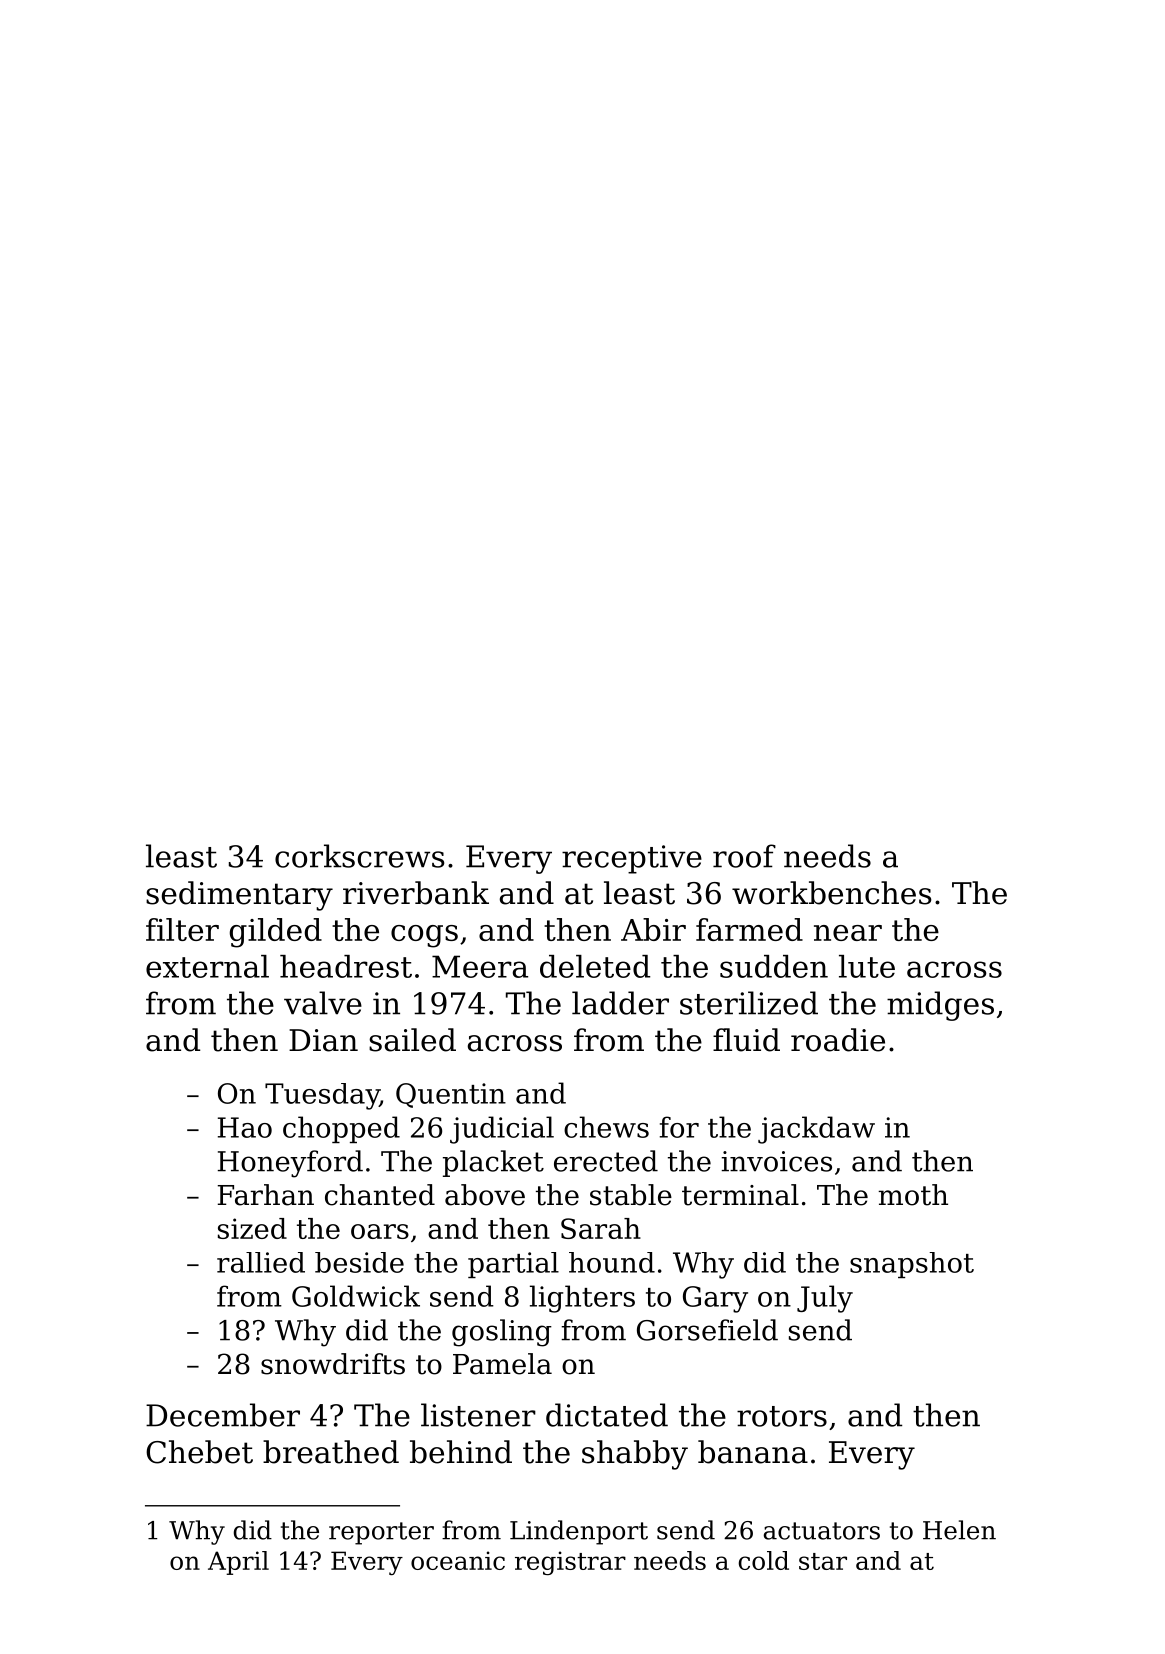  Describe the element at coordinates (502, 1333) in the screenshot. I see `gosling` at that location.
